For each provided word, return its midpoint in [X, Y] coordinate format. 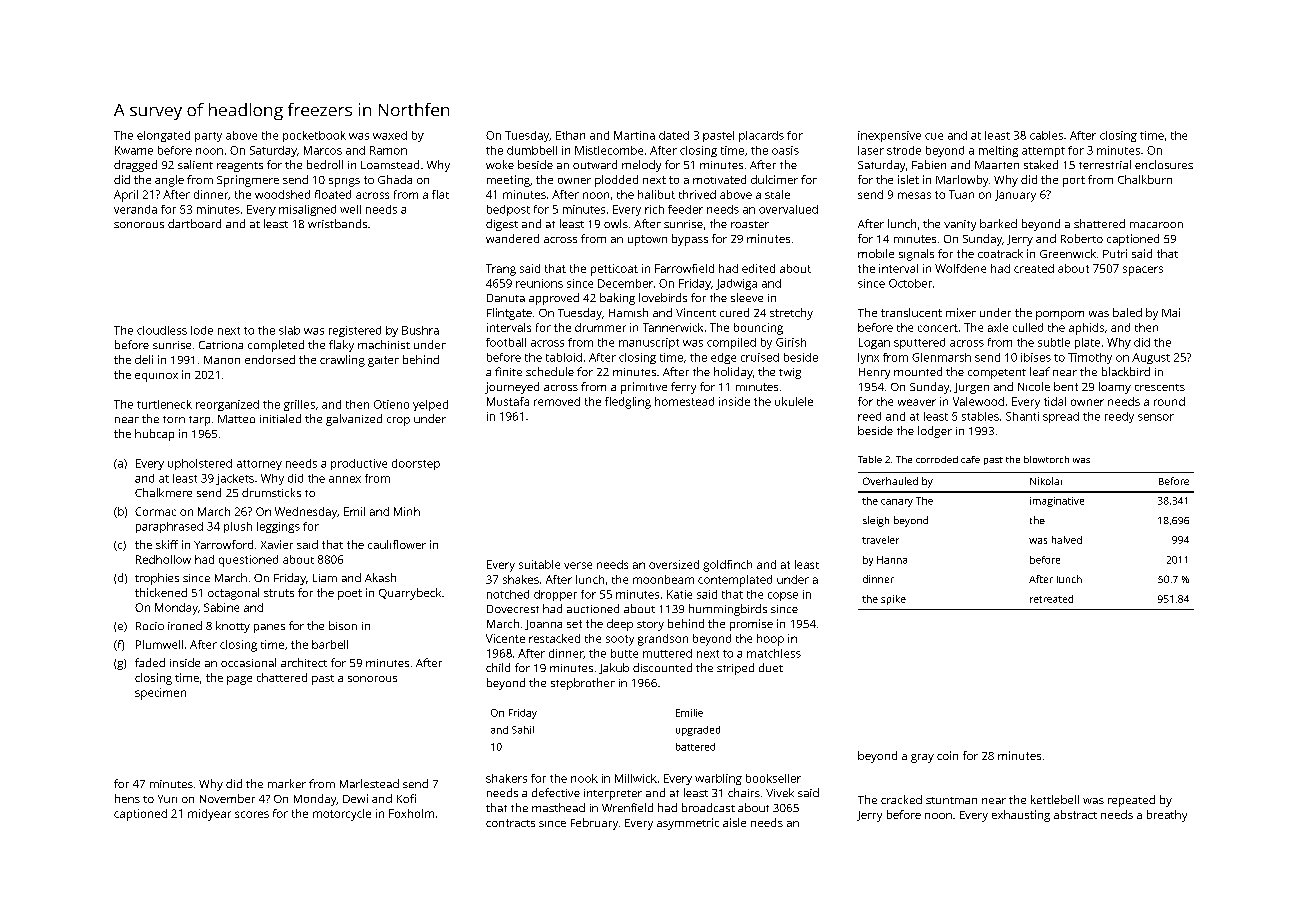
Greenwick [1068, 253]
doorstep [416, 464]
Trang [501, 270]
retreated [1051, 599]
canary [897, 503]
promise [751, 625]
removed [557, 401]
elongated [163, 136]
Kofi [406, 798]
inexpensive [889, 136]
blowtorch [1046, 459]
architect [304, 662]
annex [345, 479]
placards [761, 136]
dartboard [194, 223]
